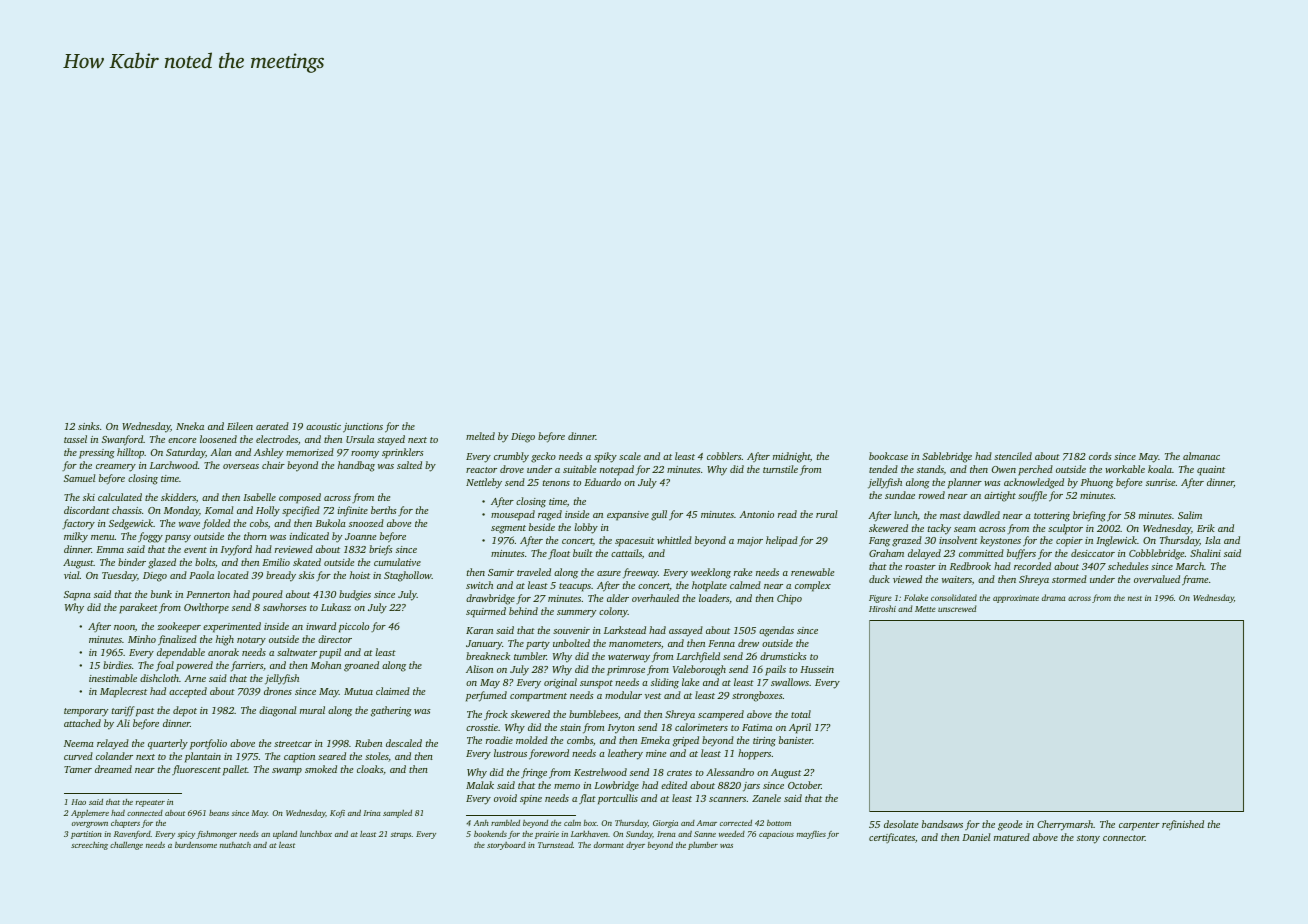 Image resolution: width=1308 pixels, height=924 pixels. What do you see at coordinates (124, 627) in the page?
I see `noon` at bounding box center [124, 627].
